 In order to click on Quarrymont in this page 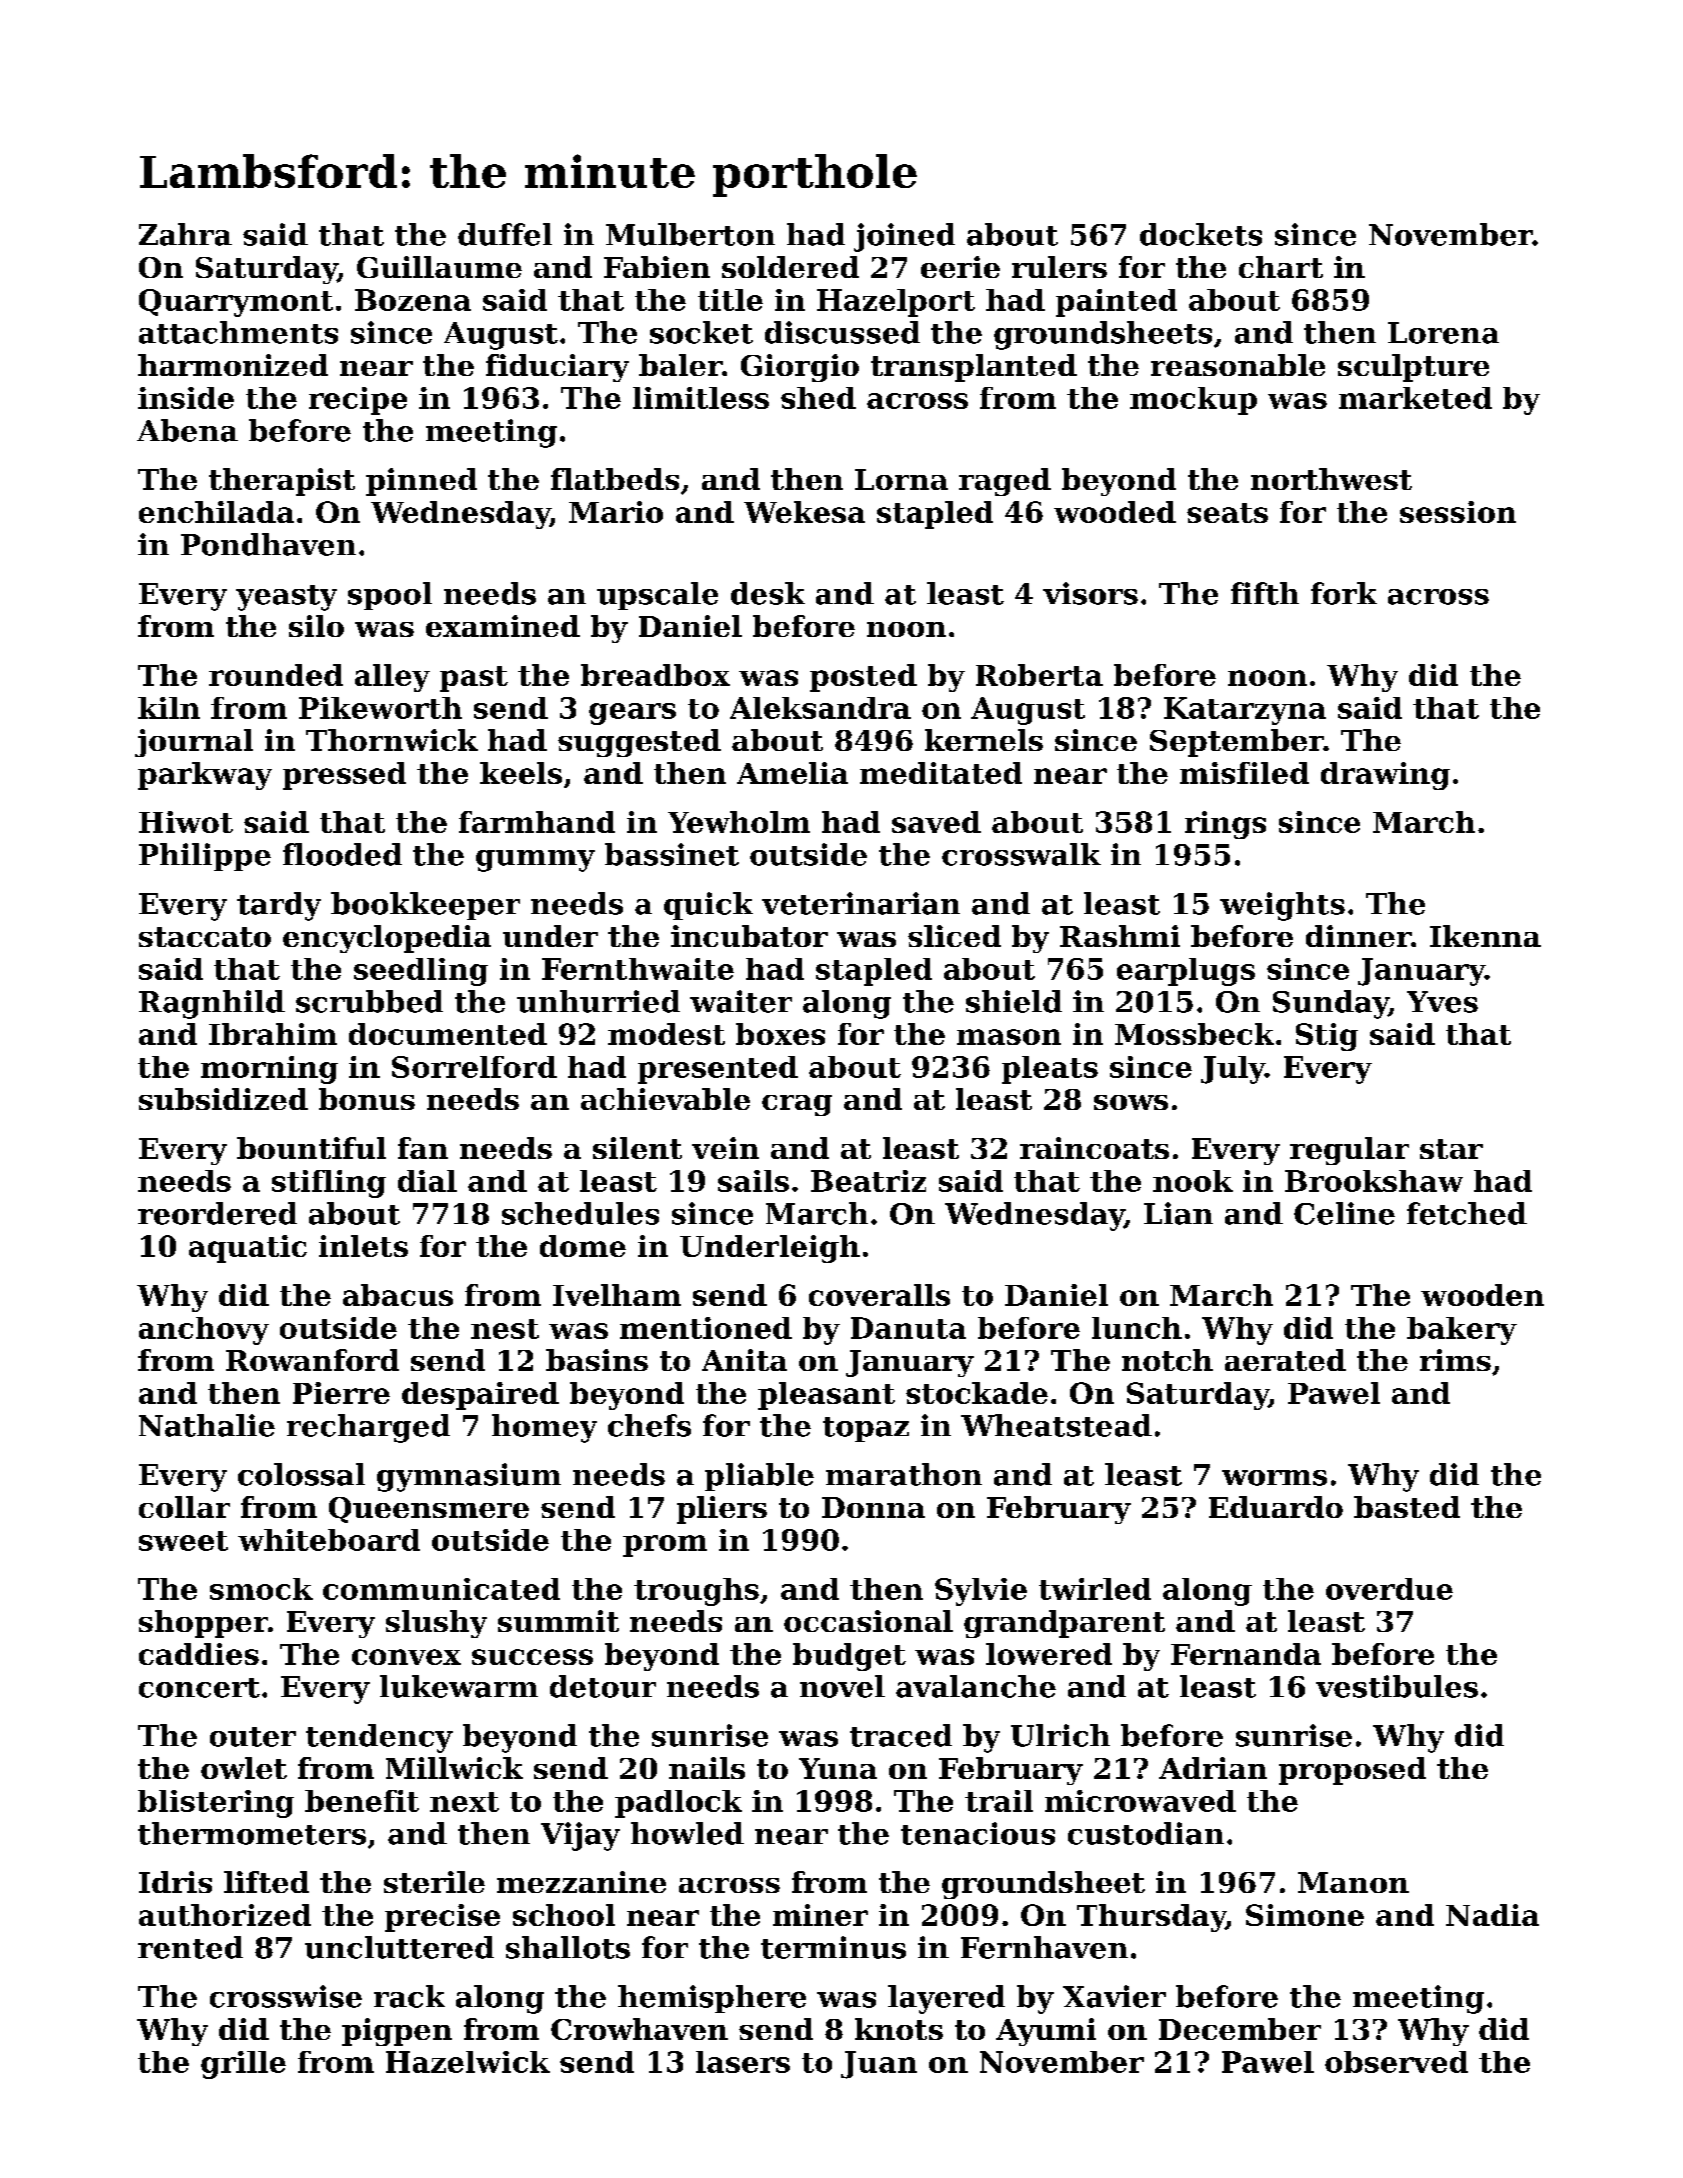, I will do `click(236, 303)`.
